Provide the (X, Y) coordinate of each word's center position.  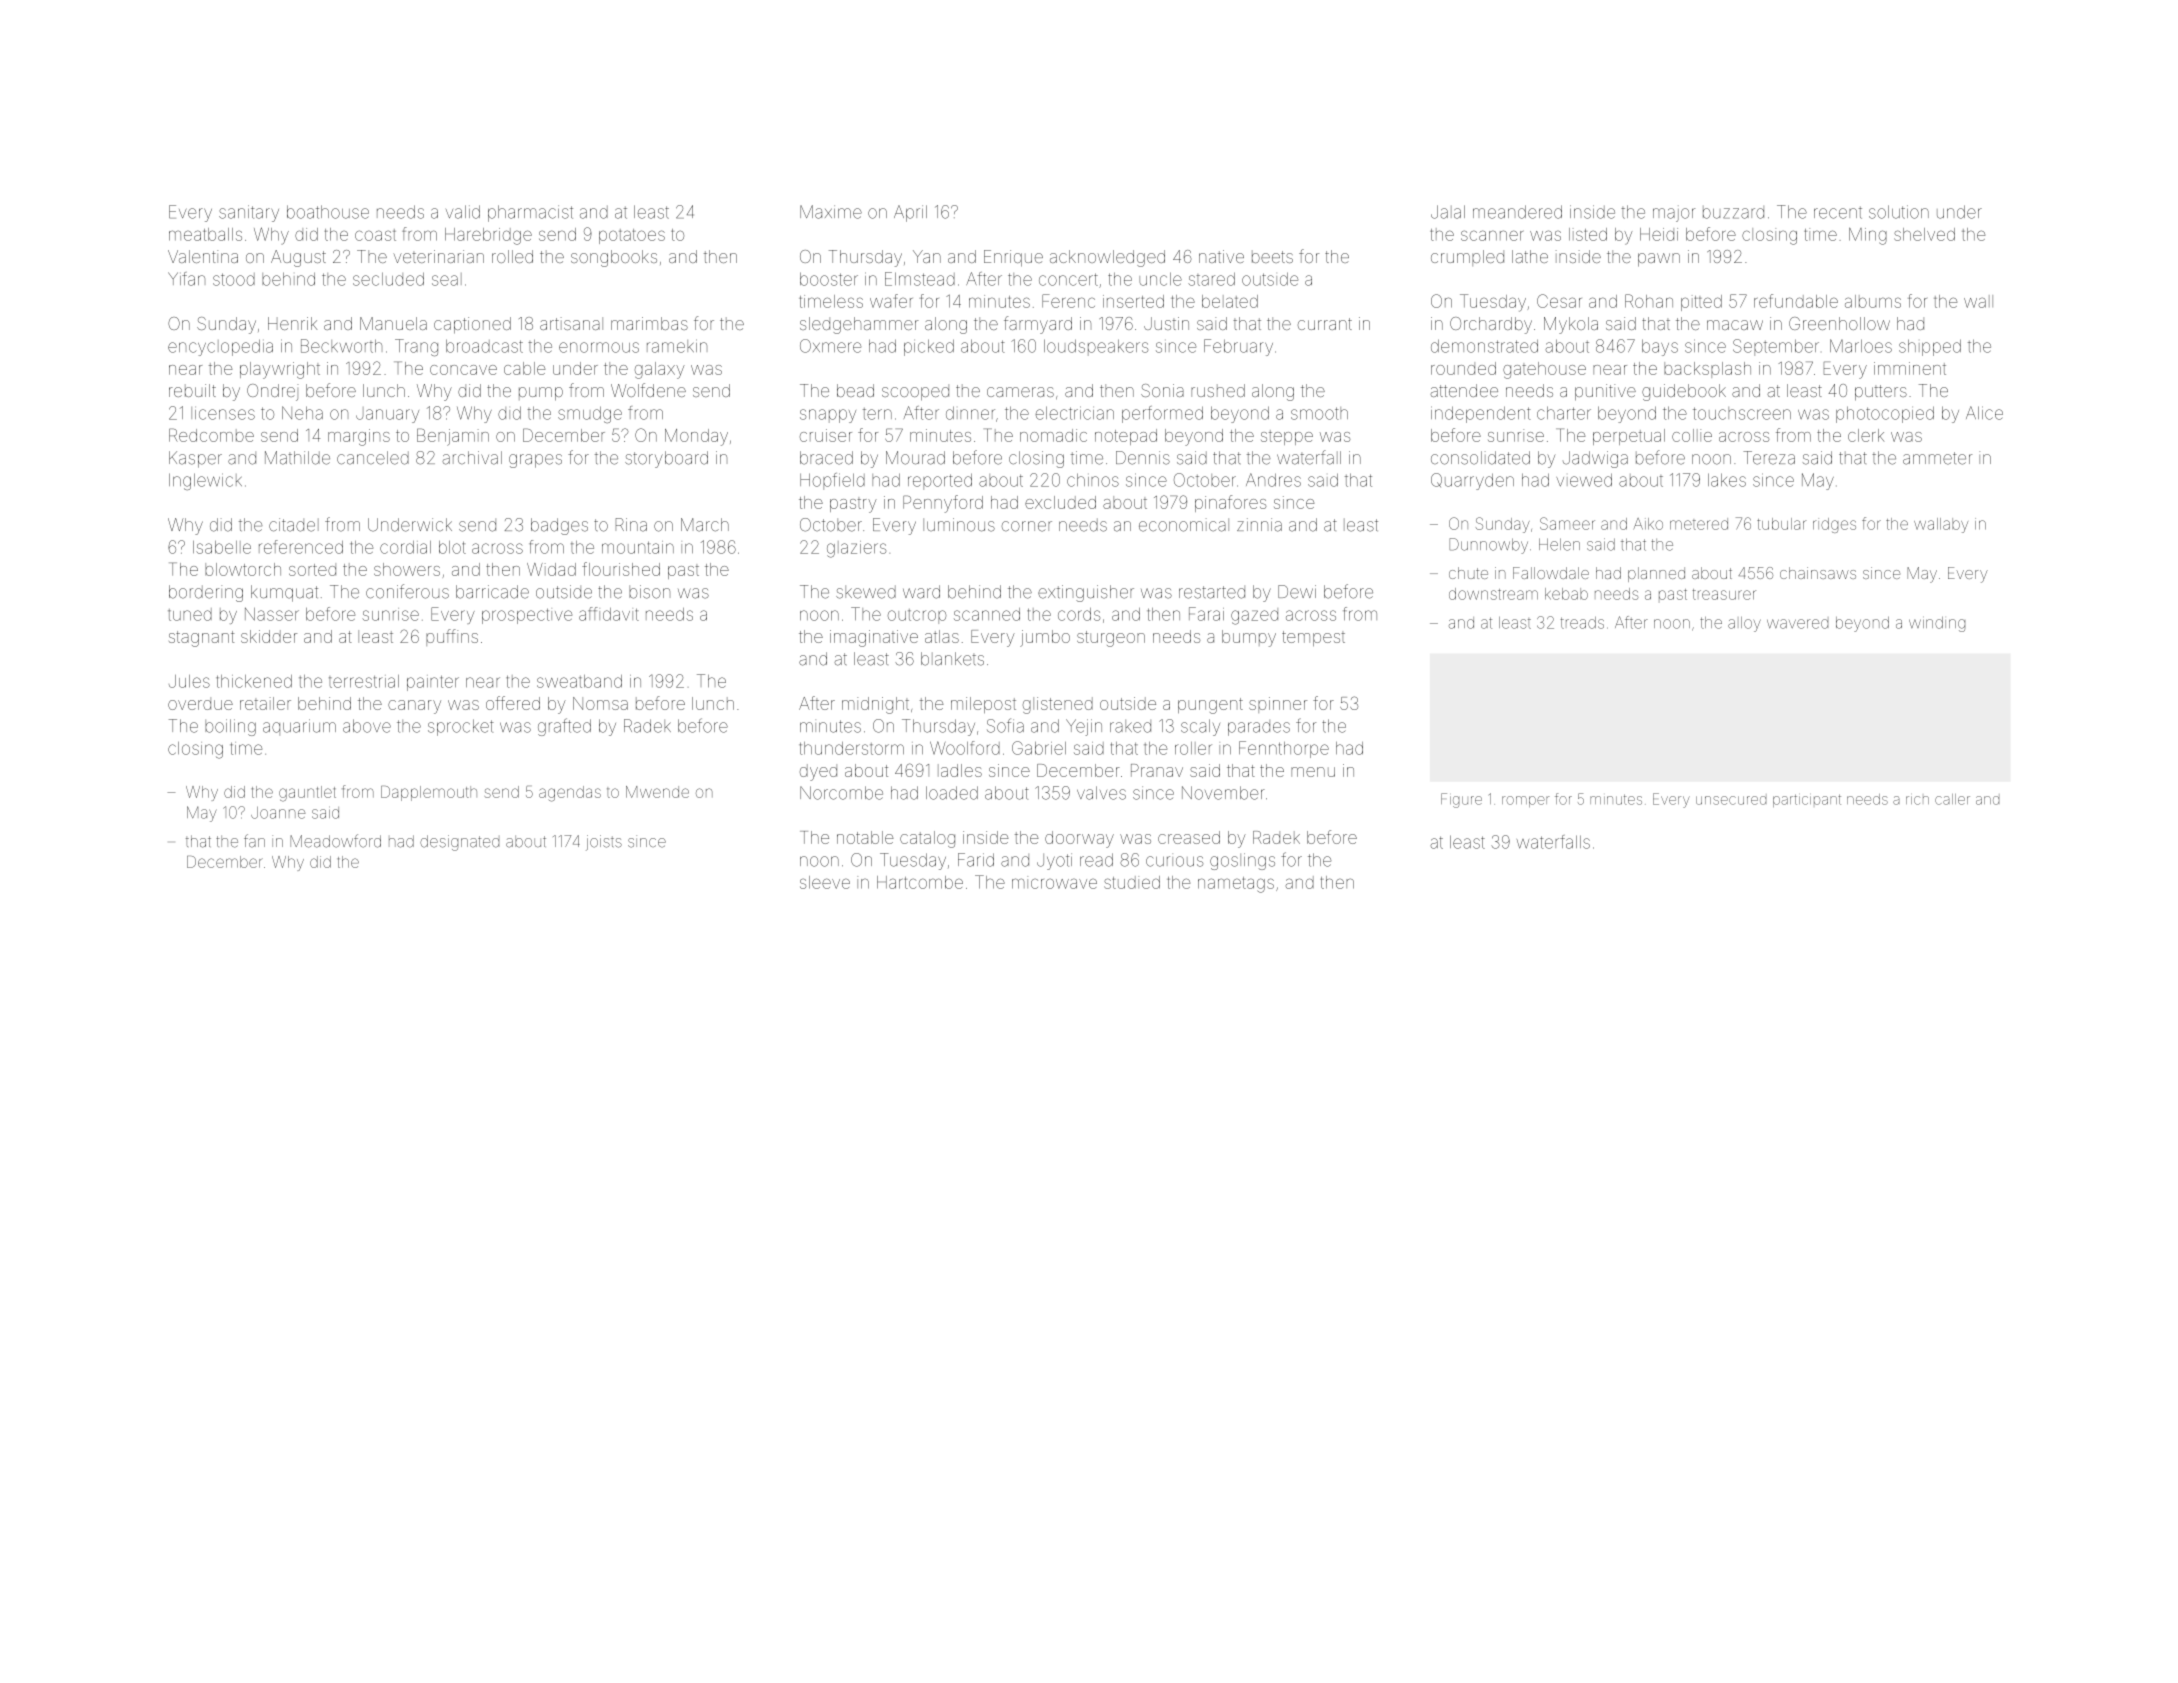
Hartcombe (920, 882)
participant (1807, 800)
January (387, 416)
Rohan (1649, 301)
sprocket (461, 727)
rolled (512, 256)
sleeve (825, 882)
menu (1313, 772)
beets (1272, 256)
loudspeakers (1096, 347)
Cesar (1559, 301)
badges (559, 526)
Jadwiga (1595, 459)
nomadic (1053, 435)
